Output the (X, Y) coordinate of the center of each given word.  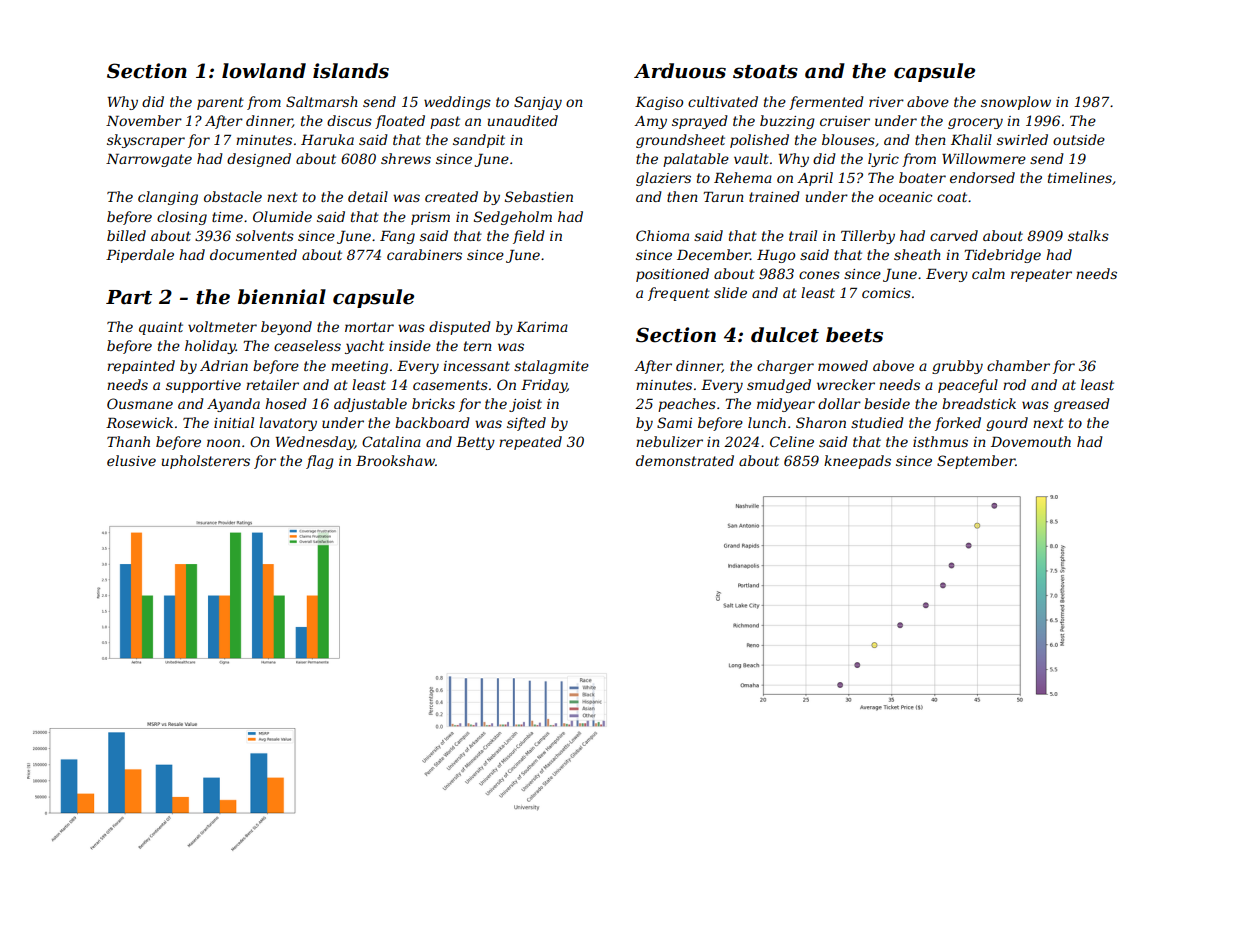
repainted (141, 367)
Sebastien (539, 196)
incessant (476, 366)
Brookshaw (395, 460)
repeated (530, 443)
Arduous (680, 71)
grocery (975, 123)
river (886, 102)
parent (220, 103)
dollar (839, 403)
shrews (406, 158)
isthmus (940, 441)
